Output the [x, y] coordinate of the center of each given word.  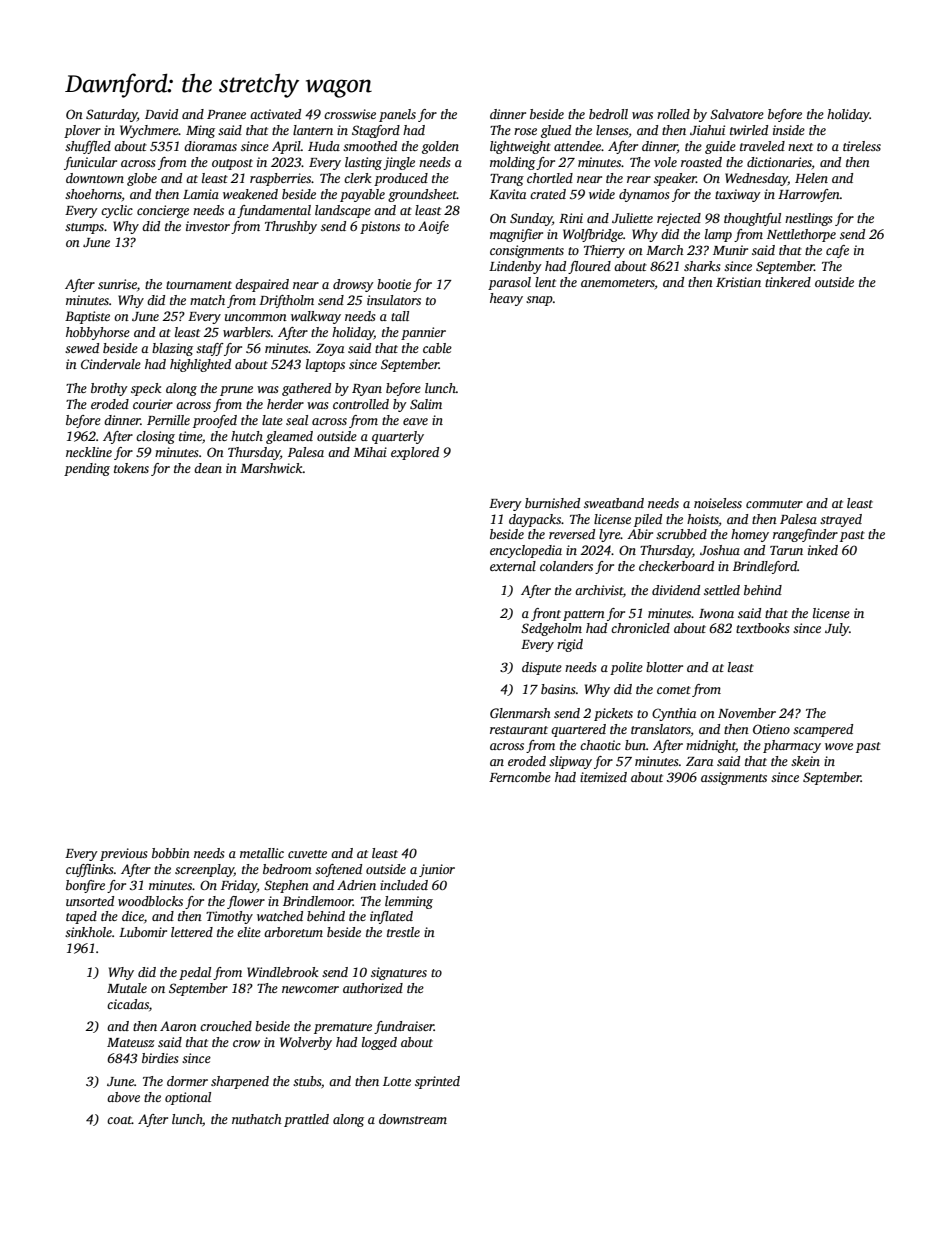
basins [558, 689]
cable [437, 348]
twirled [749, 130]
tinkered [788, 282]
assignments [734, 778]
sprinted [437, 1082]
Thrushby [291, 227]
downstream [413, 1119]
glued [556, 131]
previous [124, 854]
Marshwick [271, 468]
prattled [306, 1120]
